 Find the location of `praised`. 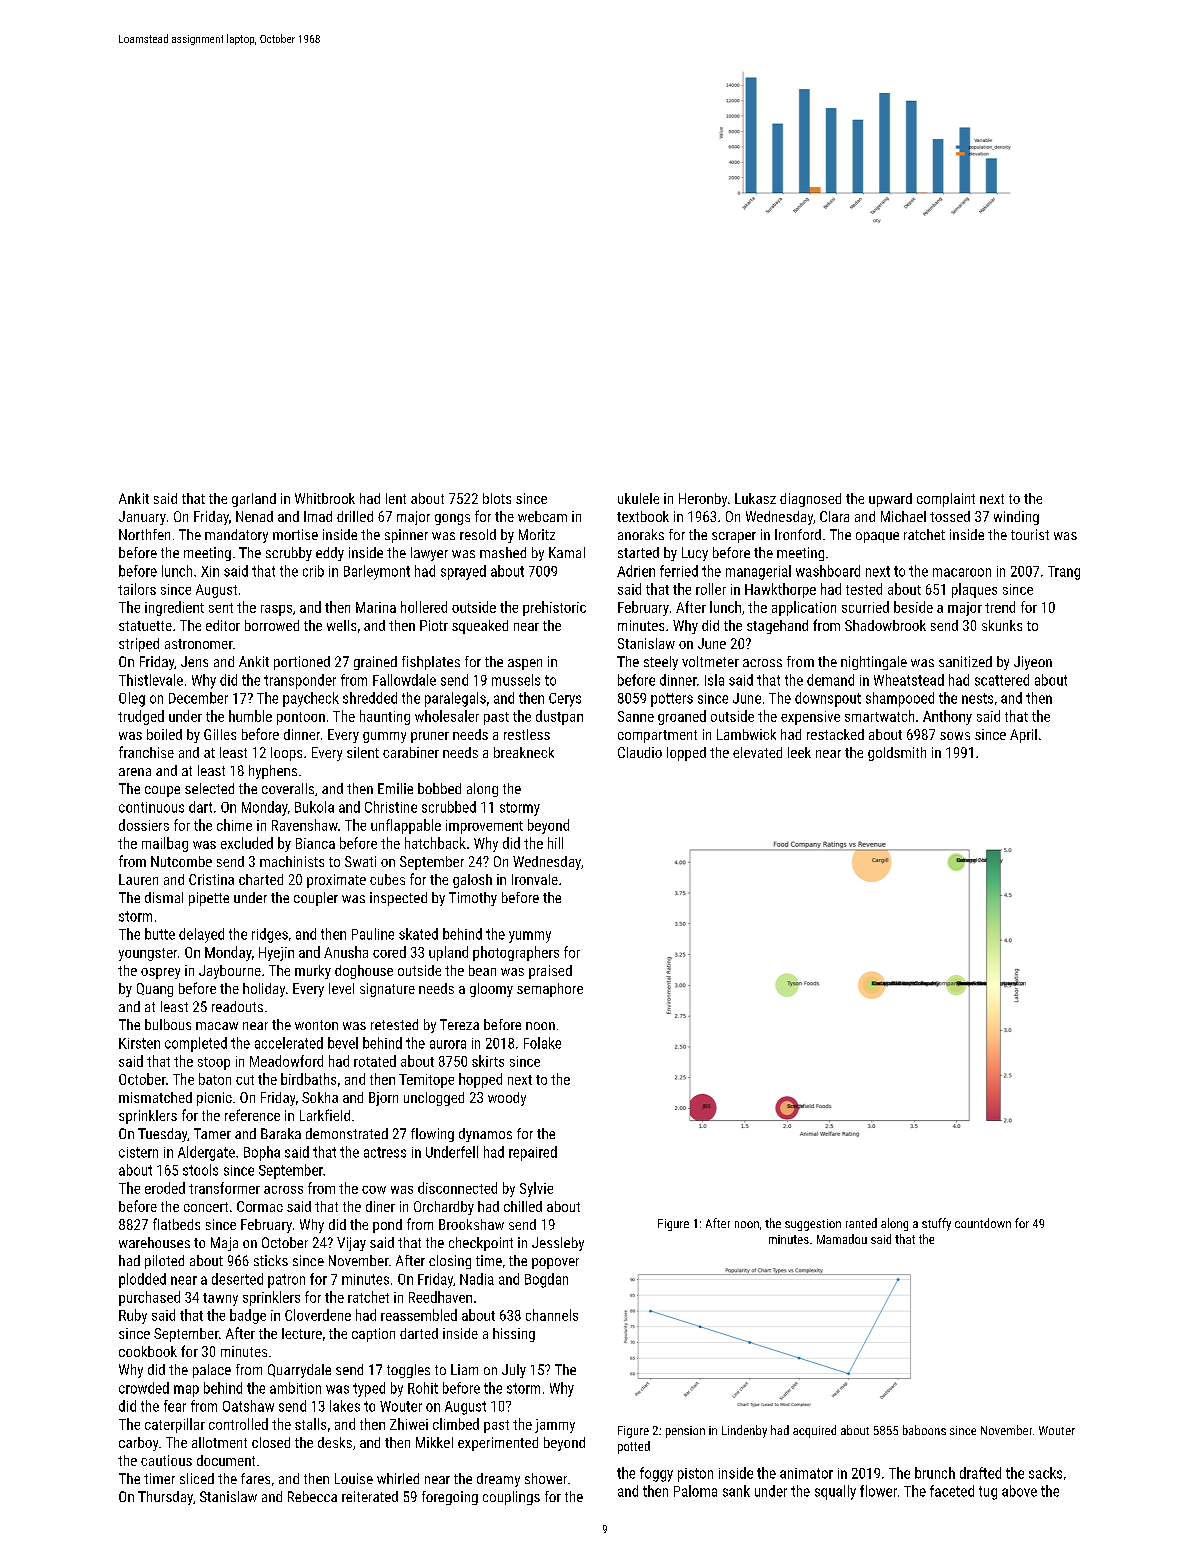

praised is located at coordinates (550, 972).
